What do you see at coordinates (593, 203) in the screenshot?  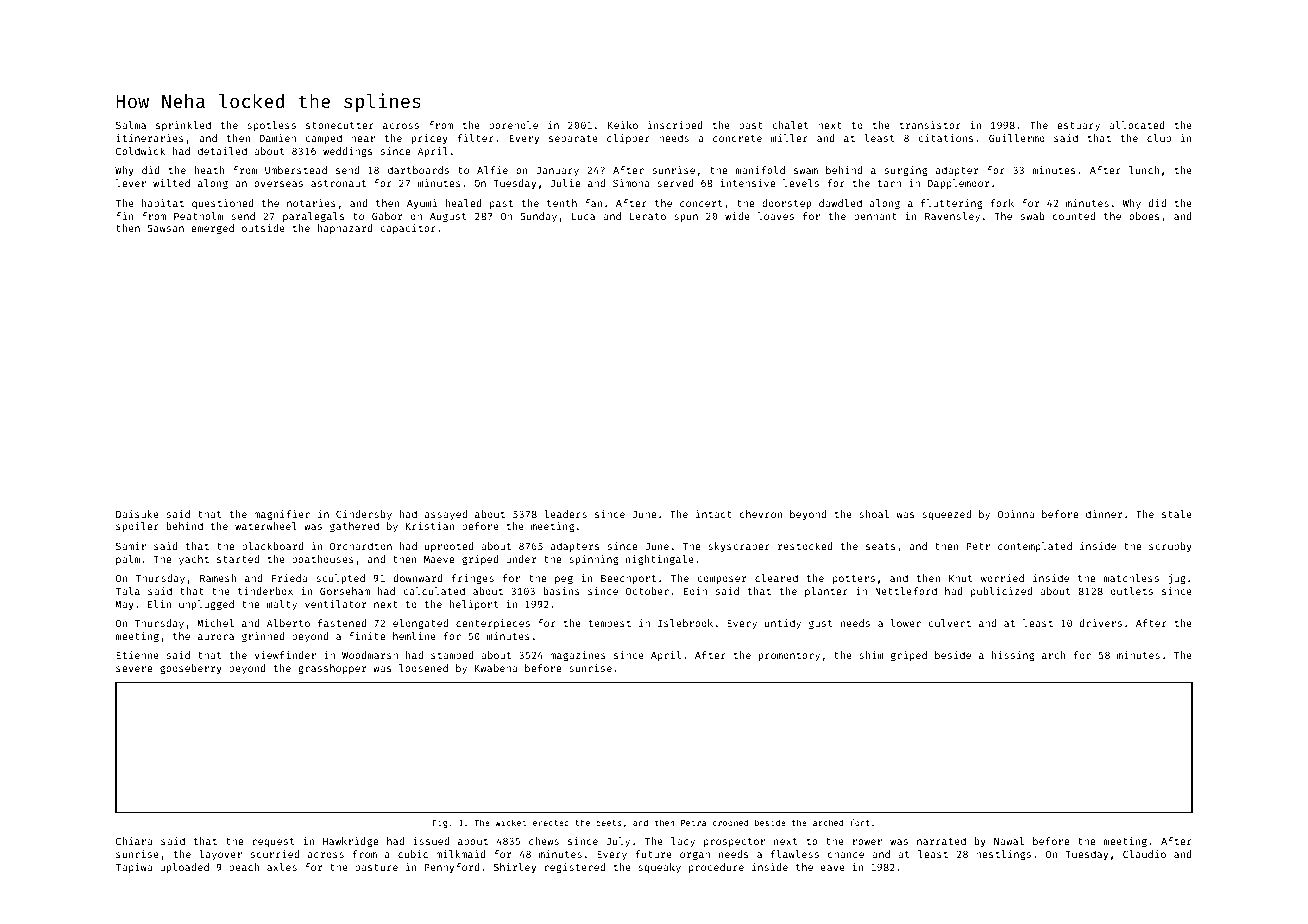 I see `fan` at bounding box center [593, 203].
